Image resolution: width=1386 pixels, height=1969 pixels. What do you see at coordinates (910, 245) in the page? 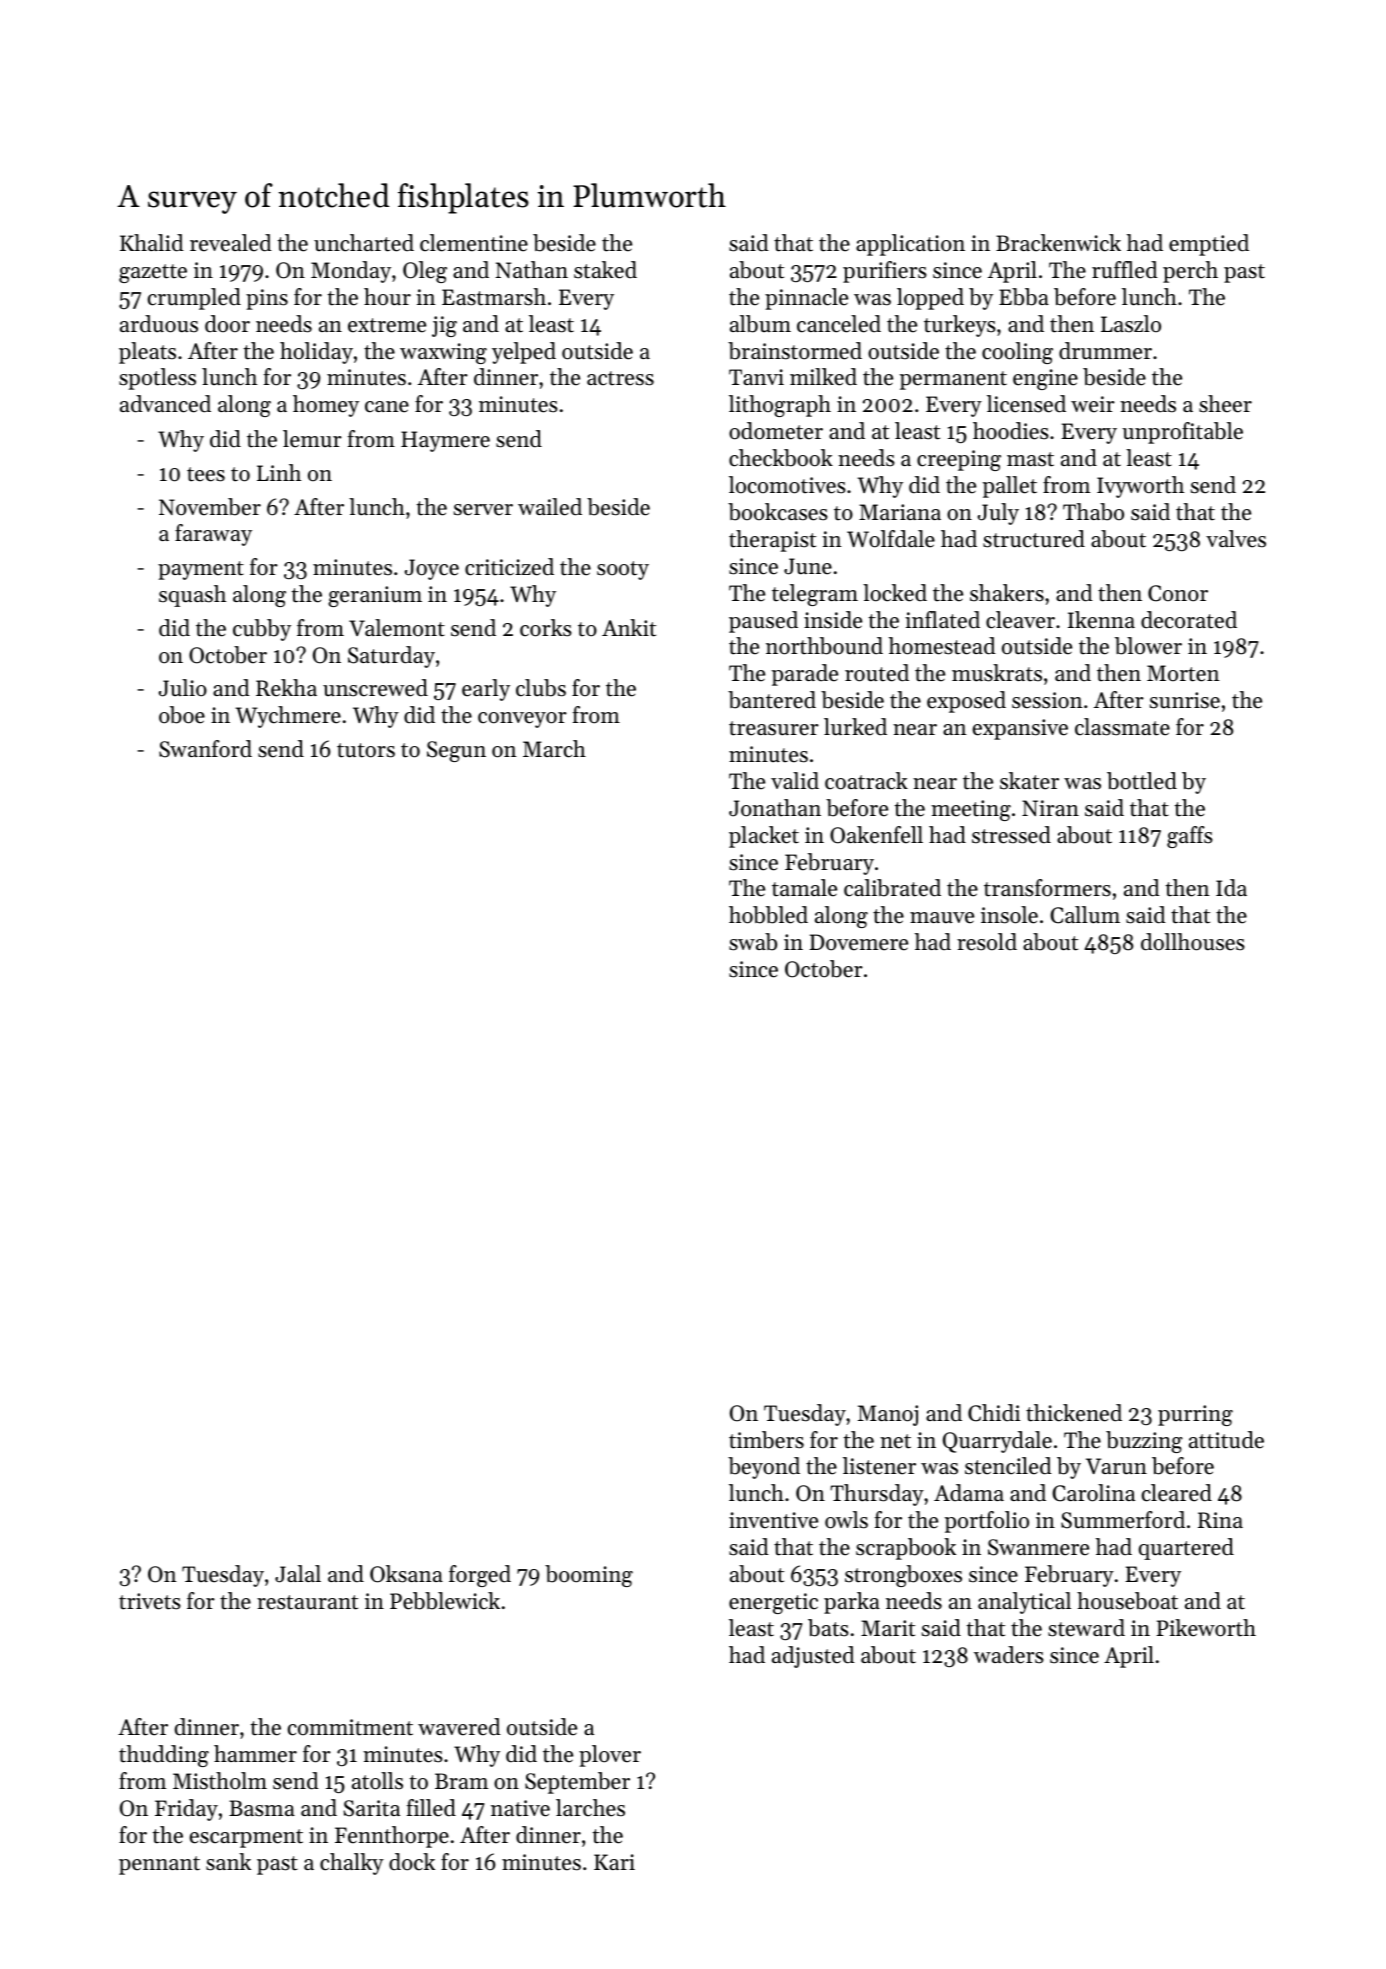
I see `application` at bounding box center [910, 245].
